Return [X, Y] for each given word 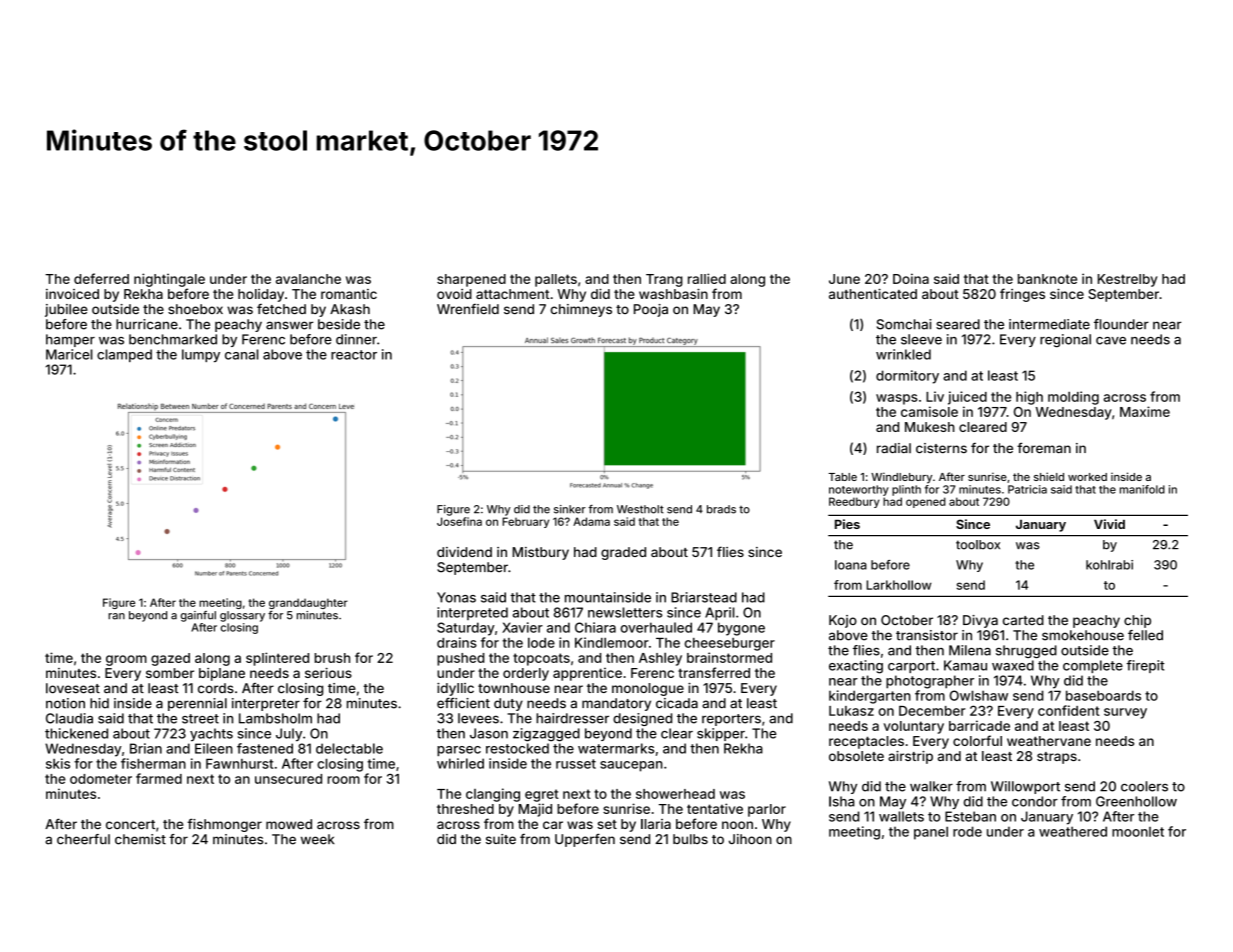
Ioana [851, 565]
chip [1137, 621]
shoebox [195, 309]
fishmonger [224, 825]
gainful [198, 616]
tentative [715, 808]
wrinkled [903, 354]
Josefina [459, 521]
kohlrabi [1109, 565]
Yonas [456, 597]
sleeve [921, 339]
